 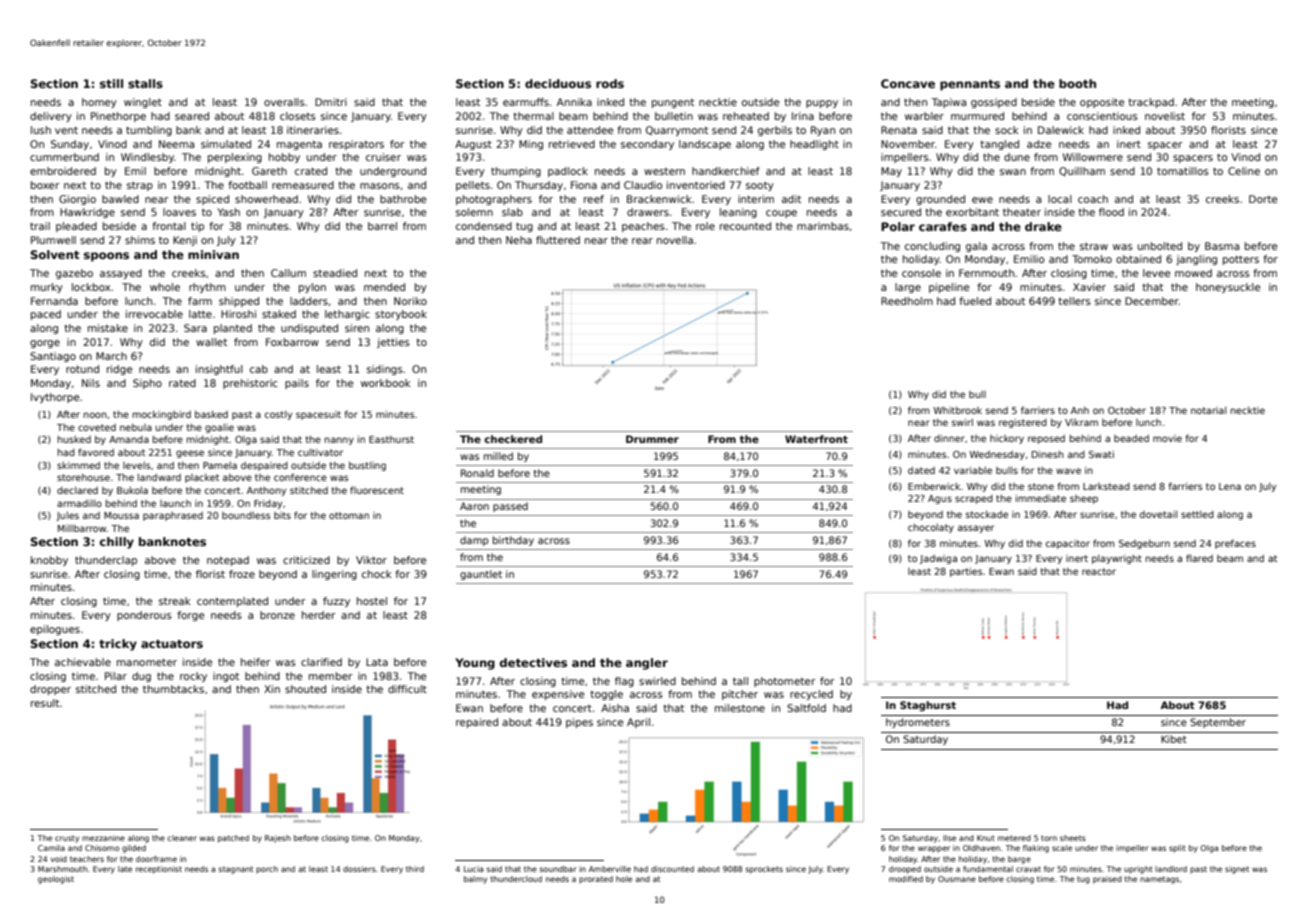 What do you see at coordinates (318, 415) in the screenshot?
I see `spacesuit` at bounding box center [318, 415].
